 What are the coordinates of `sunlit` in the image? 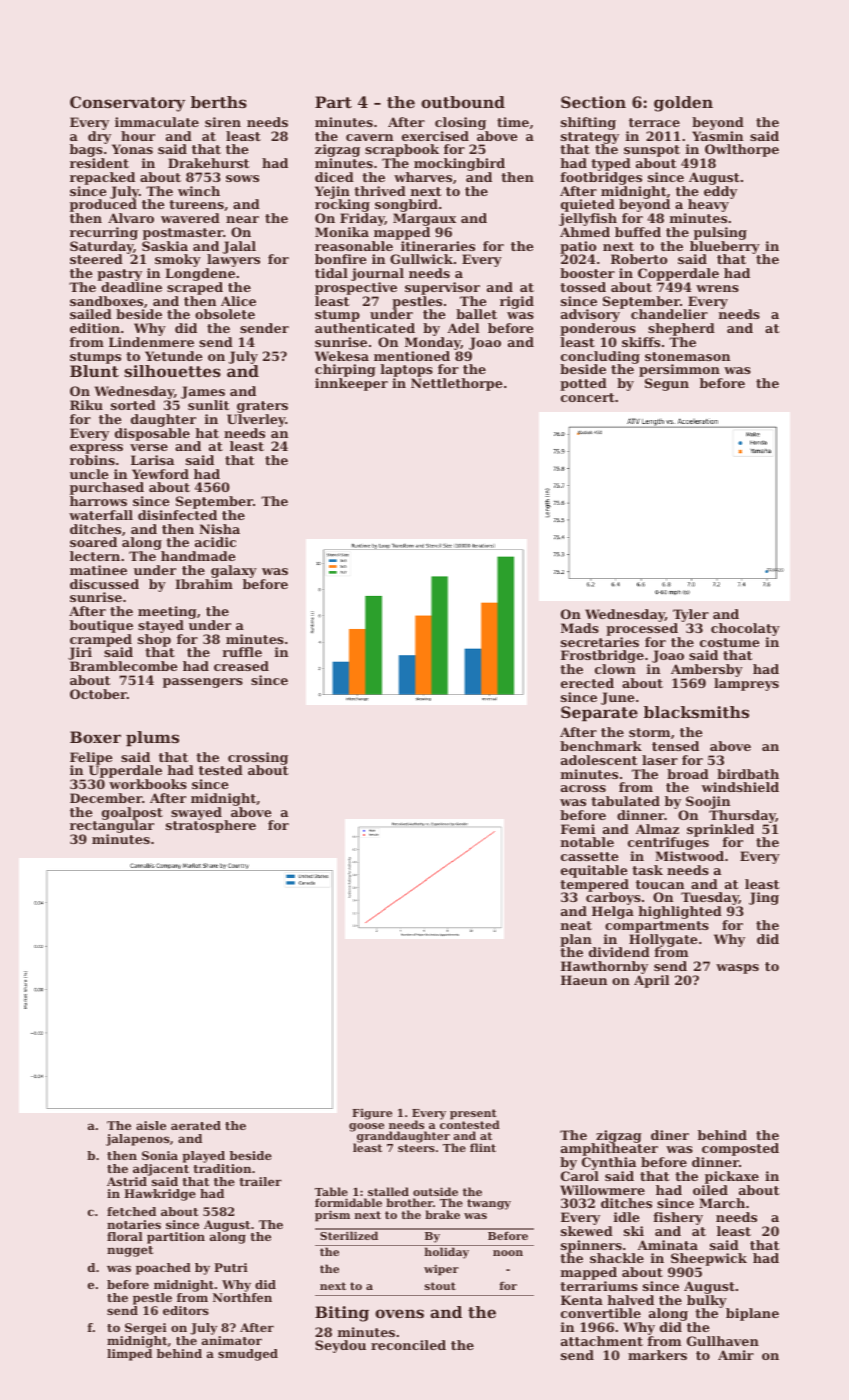 It's located at (208, 405).
